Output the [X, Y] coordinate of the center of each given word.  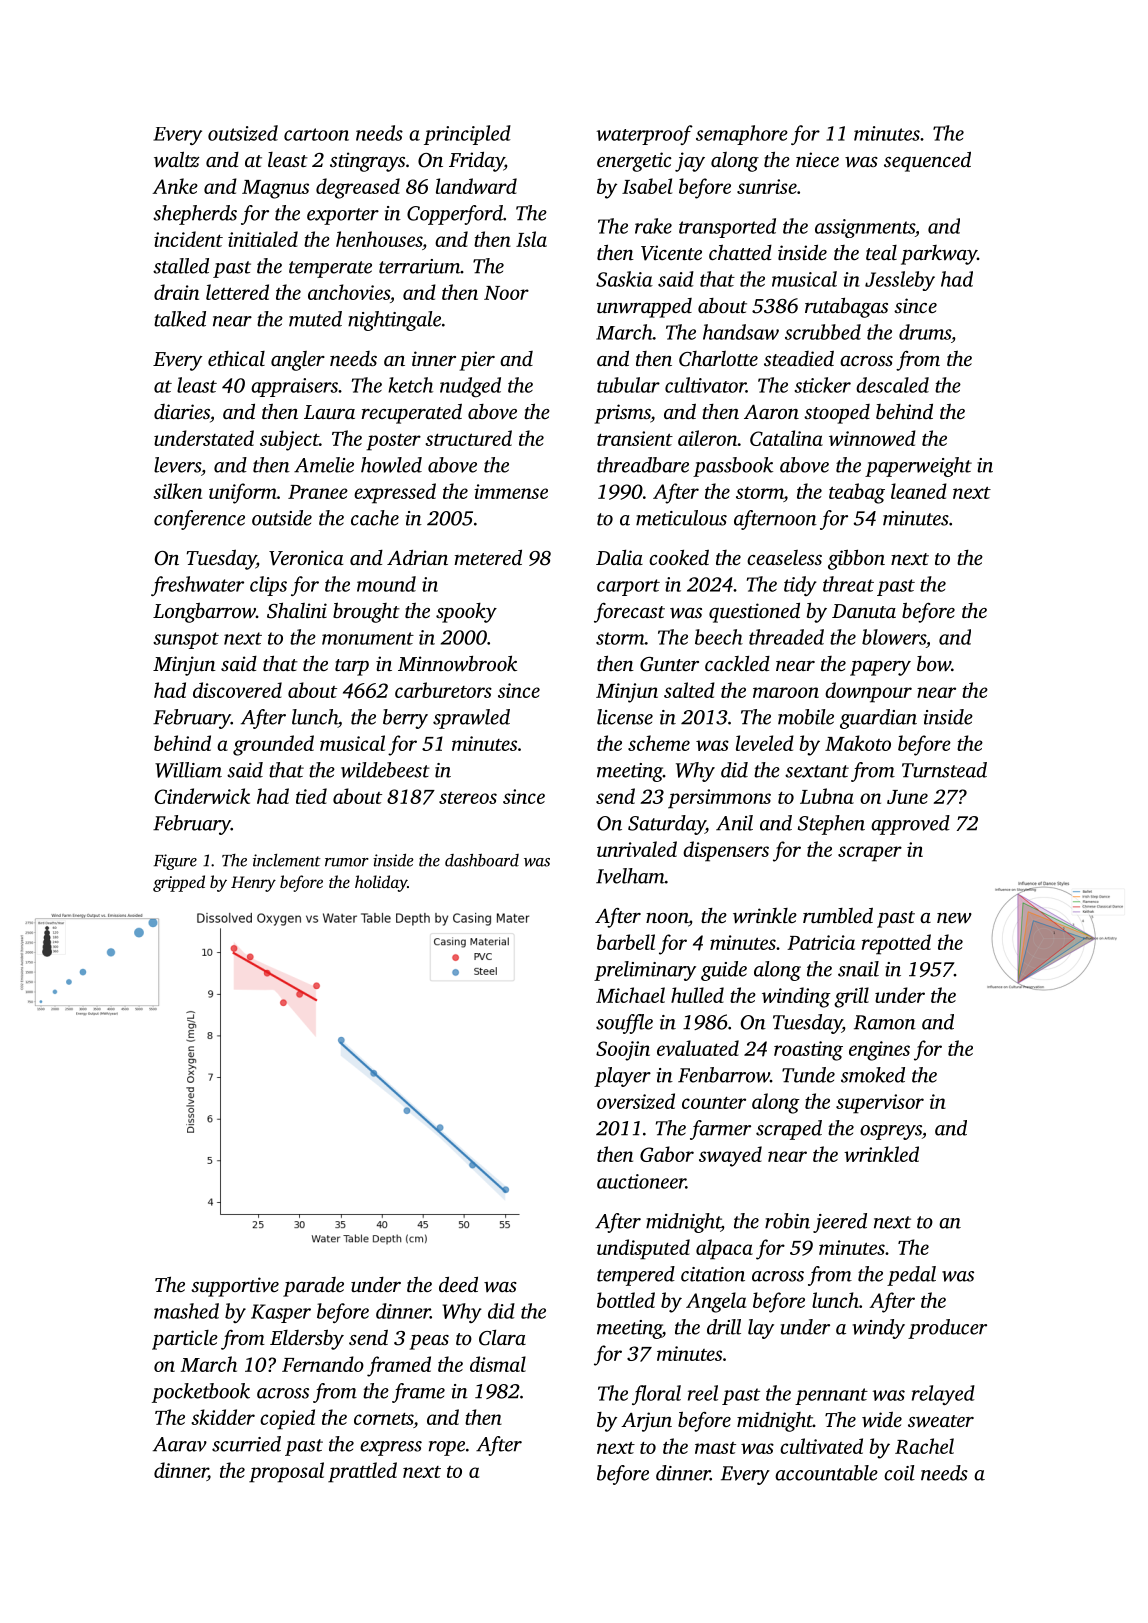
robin [787, 1221]
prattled [362, 1472]
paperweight [918, 467]
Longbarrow [204, 612]
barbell [626, 942]
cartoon [316, 134]
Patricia [821, 942]
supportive [235, 1287]
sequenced [927, 161]
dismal [498, 1364]
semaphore [742, 135]
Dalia [619, 557]
